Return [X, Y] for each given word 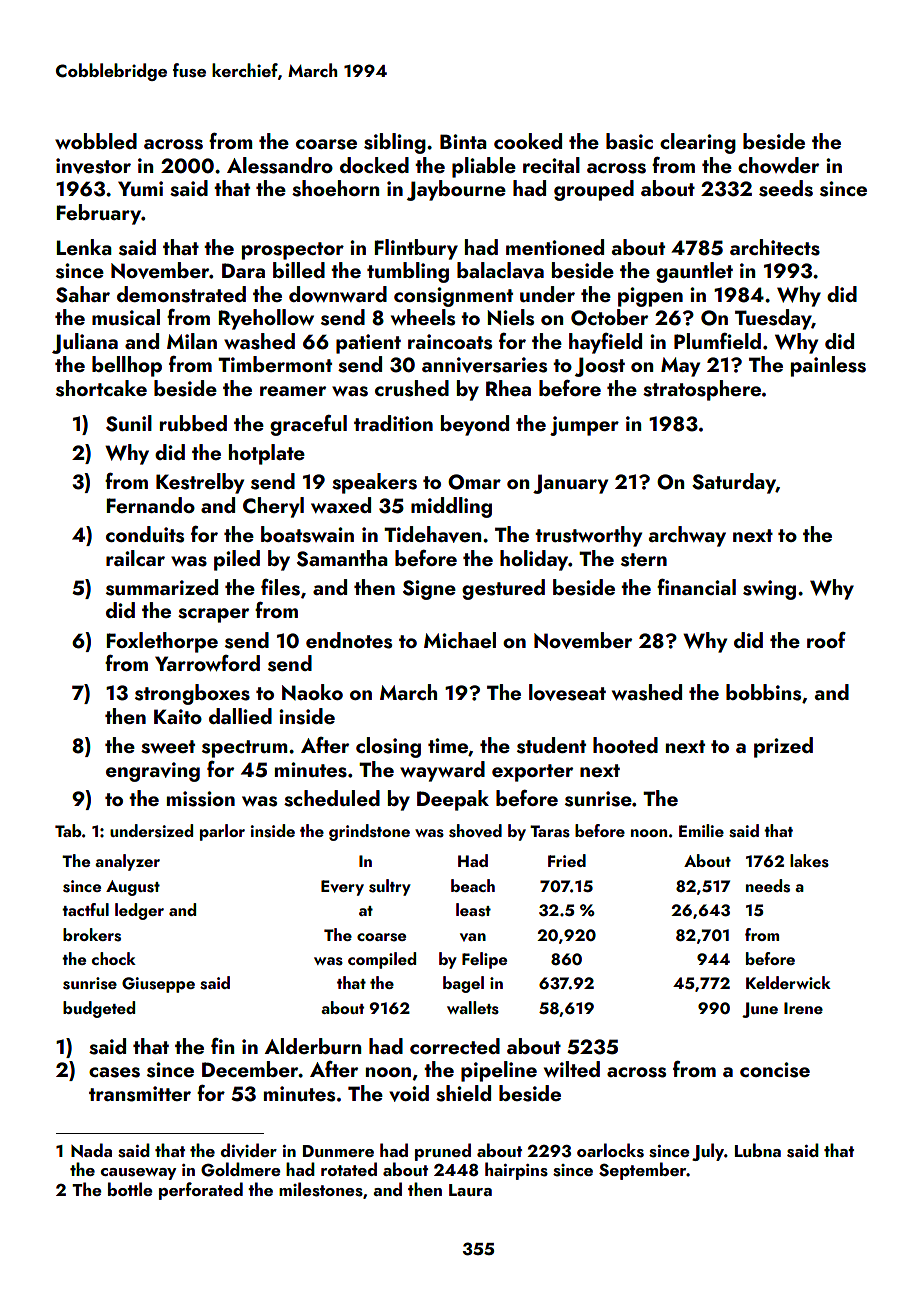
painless [828, 366]
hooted [625, 745]
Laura [470, 1190]
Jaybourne [456, 190]
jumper [584, 426]
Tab [68, 830]
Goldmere [241, 1169]
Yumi [140, 188]
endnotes [349, 640]
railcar [135, 558]
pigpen [650, 297]
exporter [532, 773]
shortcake [101, 388]
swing [769, 590]
